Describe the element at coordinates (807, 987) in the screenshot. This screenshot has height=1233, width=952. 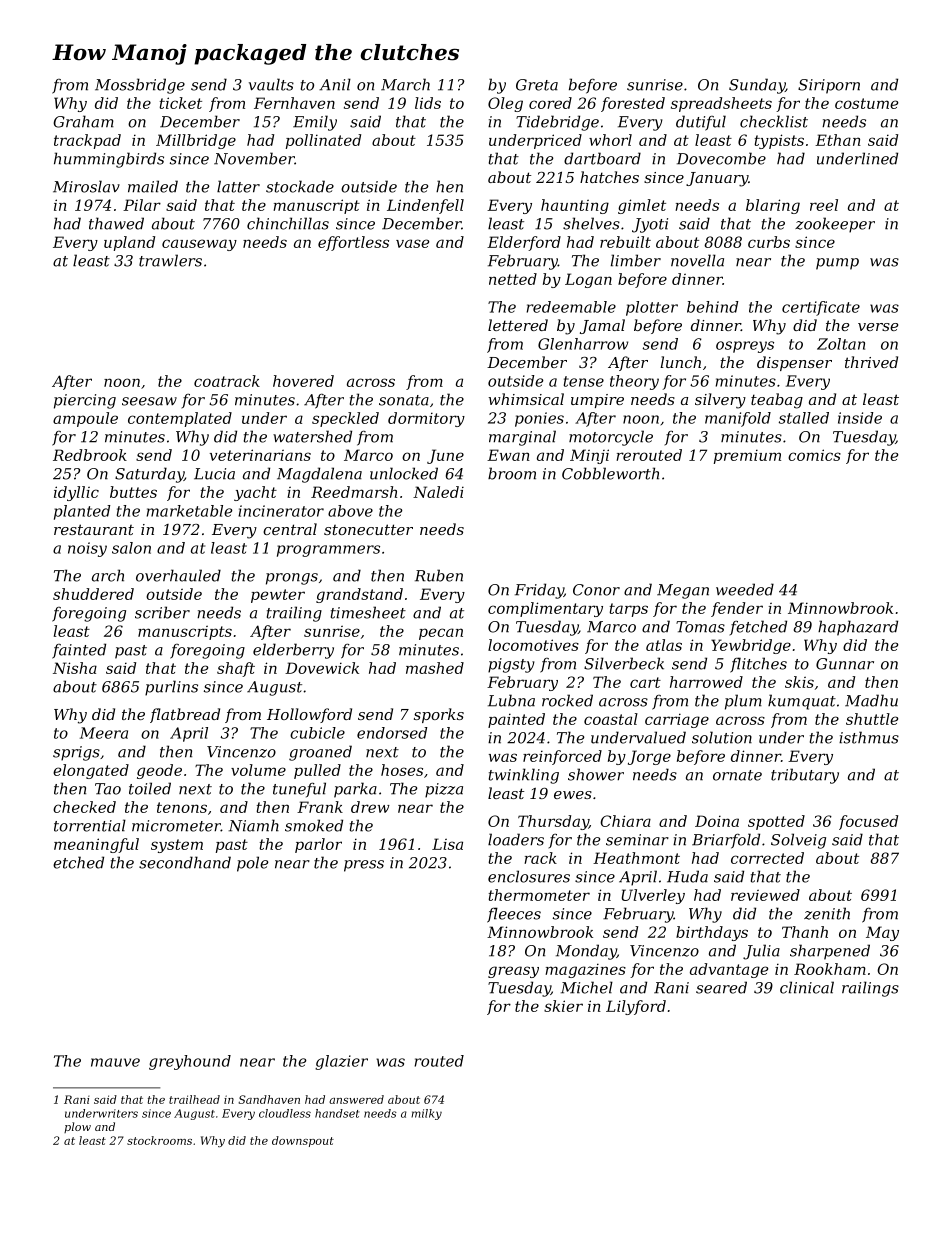
I see `clinical` at that location.
